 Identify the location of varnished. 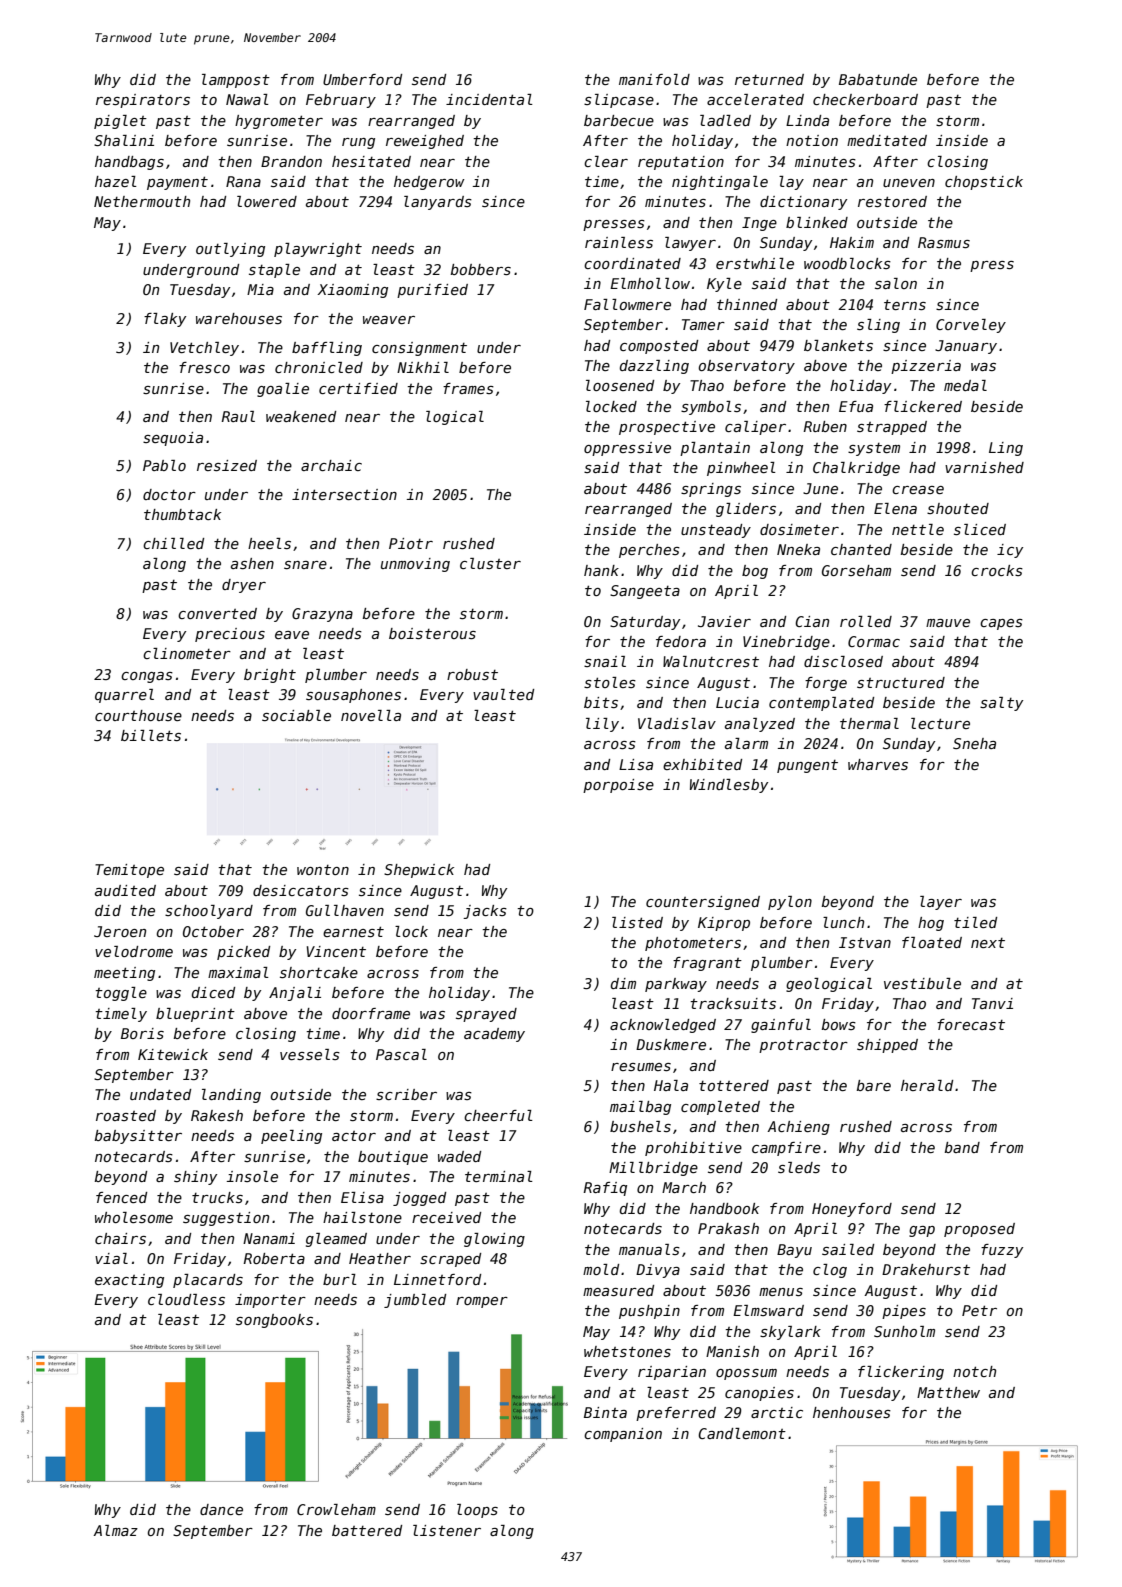
(984, 467).
